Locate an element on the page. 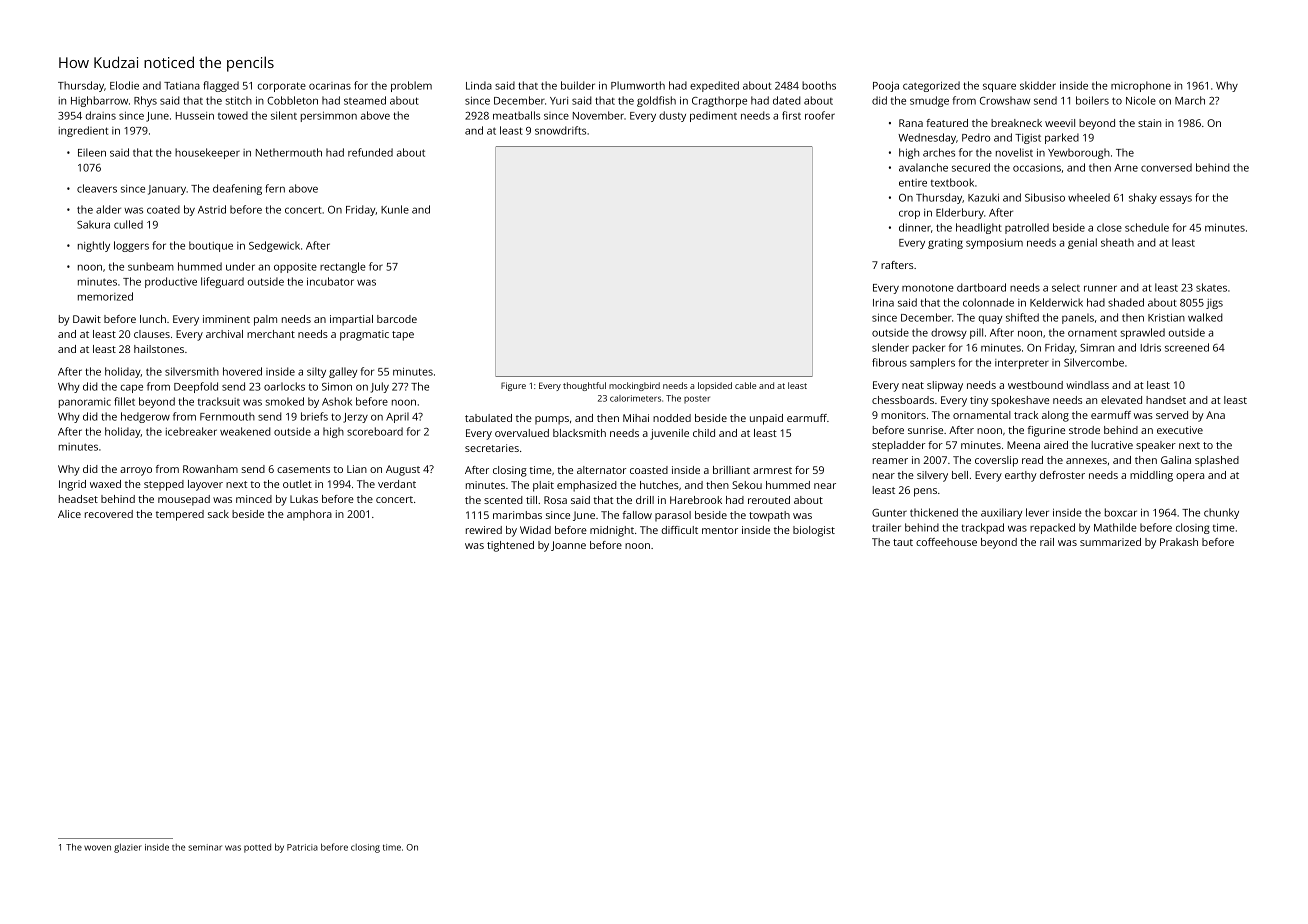 The height and width of the document is (924, 1308). tempered is located at coordinates (180, 515).
